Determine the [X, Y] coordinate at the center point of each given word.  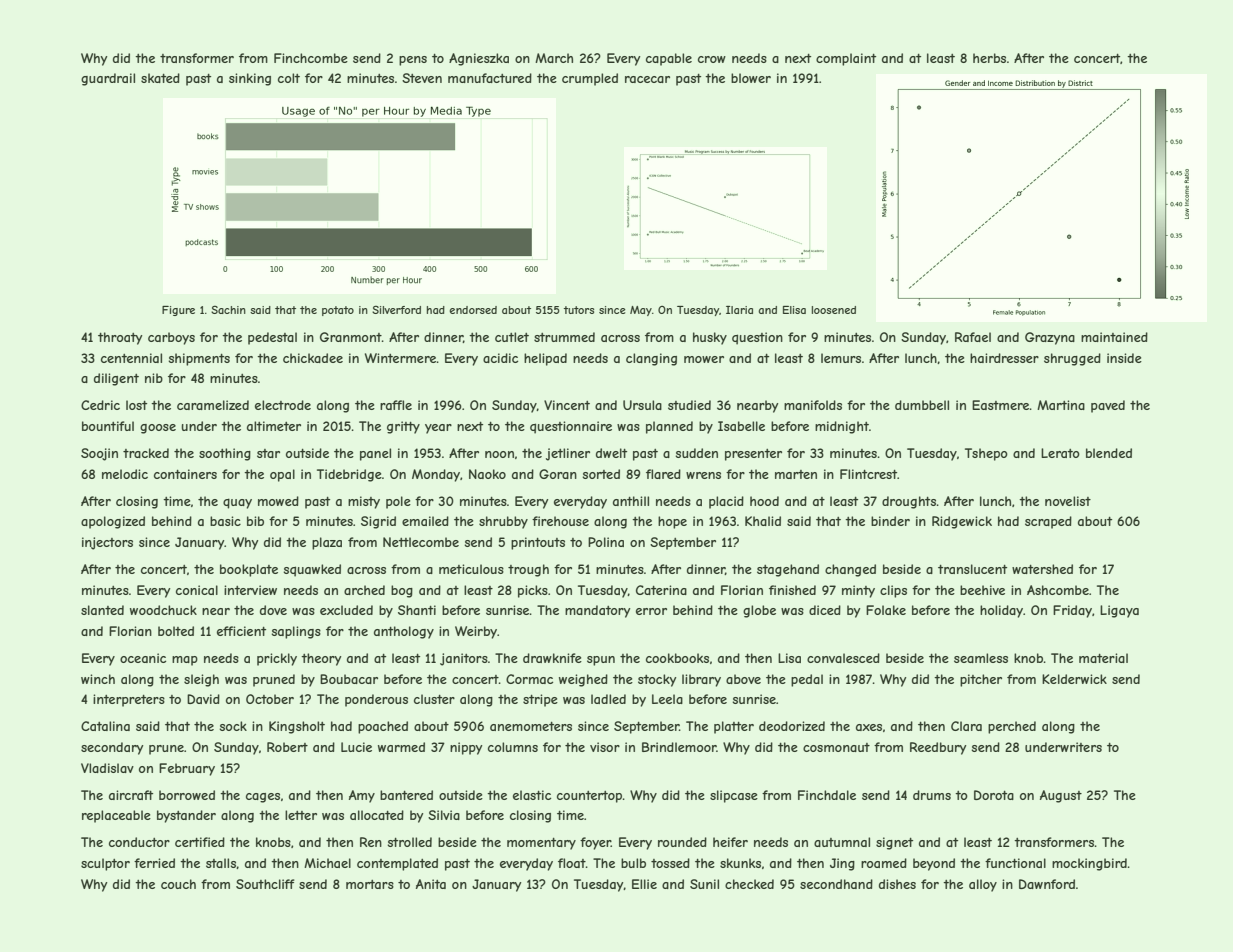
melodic [125, 474]
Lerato [1060, 453]
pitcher [981, 680]
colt [289, 78]
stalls [221, 863]
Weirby [476, 632]
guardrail [108, 79]
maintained [1114, 337]
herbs [989, 58]
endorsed [473, 310]
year [438, 429]
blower [751, 78]
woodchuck [163, 610]
